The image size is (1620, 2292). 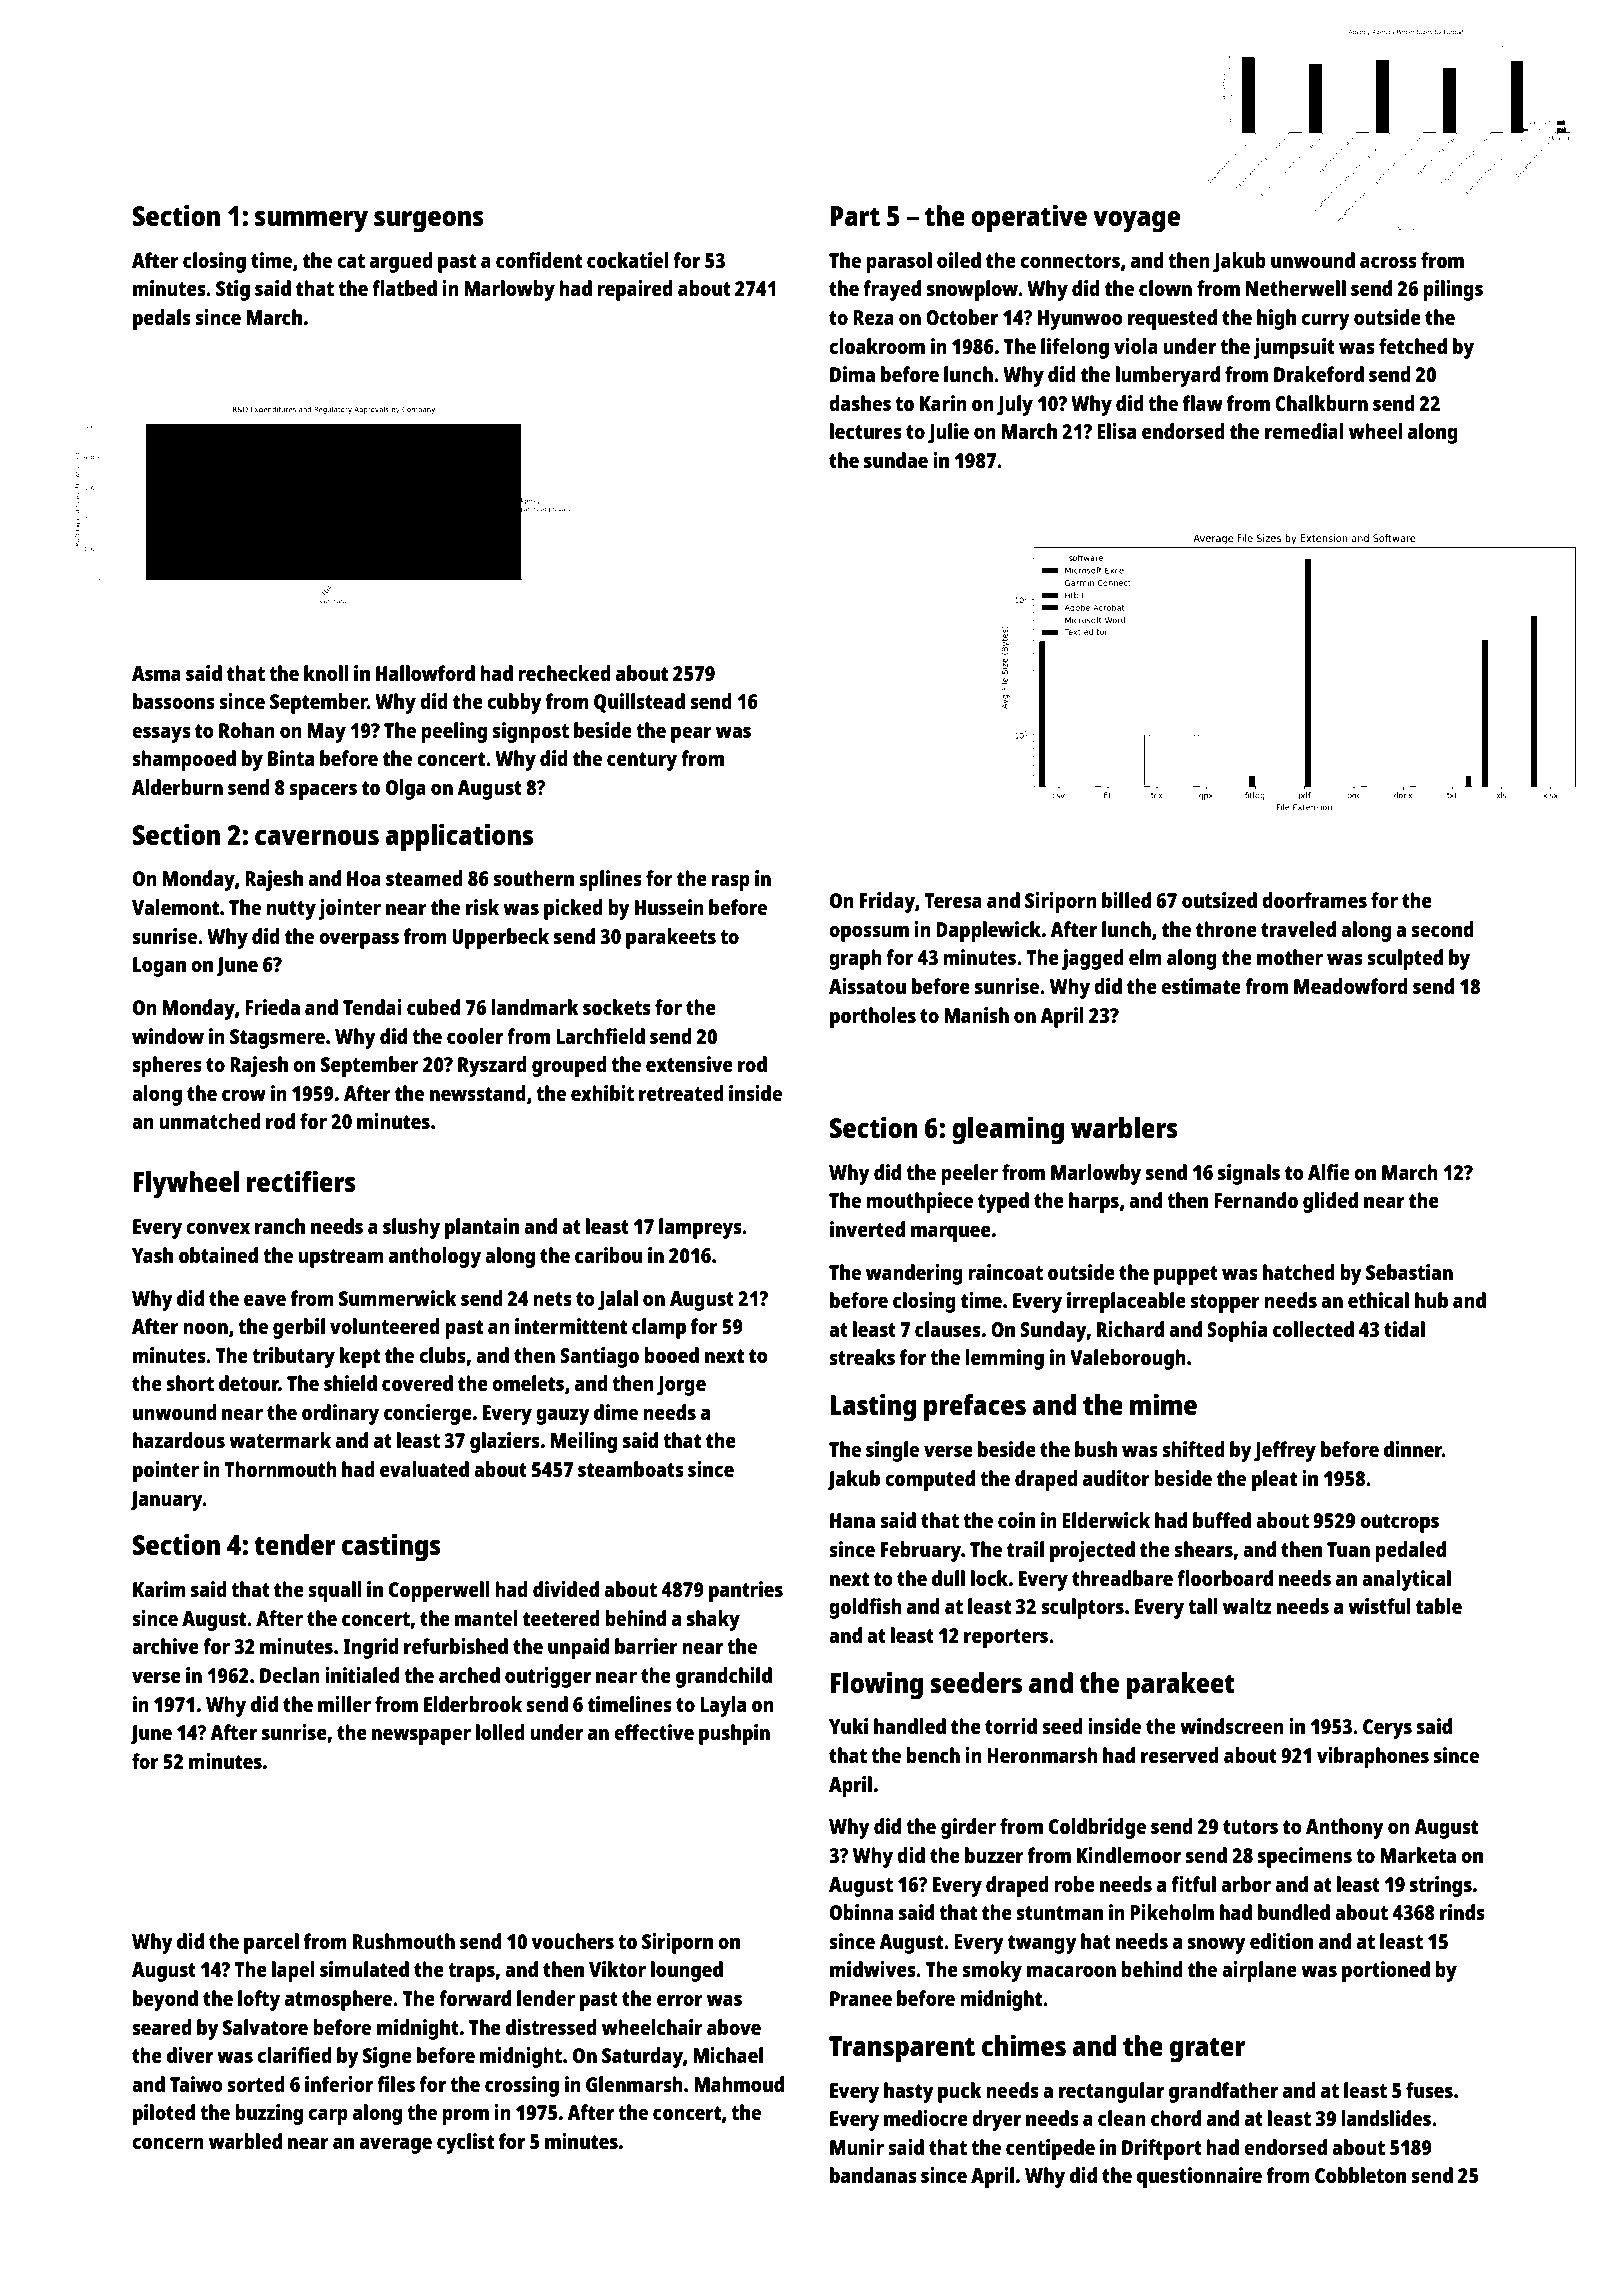 What do you see at coordinates (639, 703) in the page?
I see `Quillstead` at bounding box center [639, 703].
